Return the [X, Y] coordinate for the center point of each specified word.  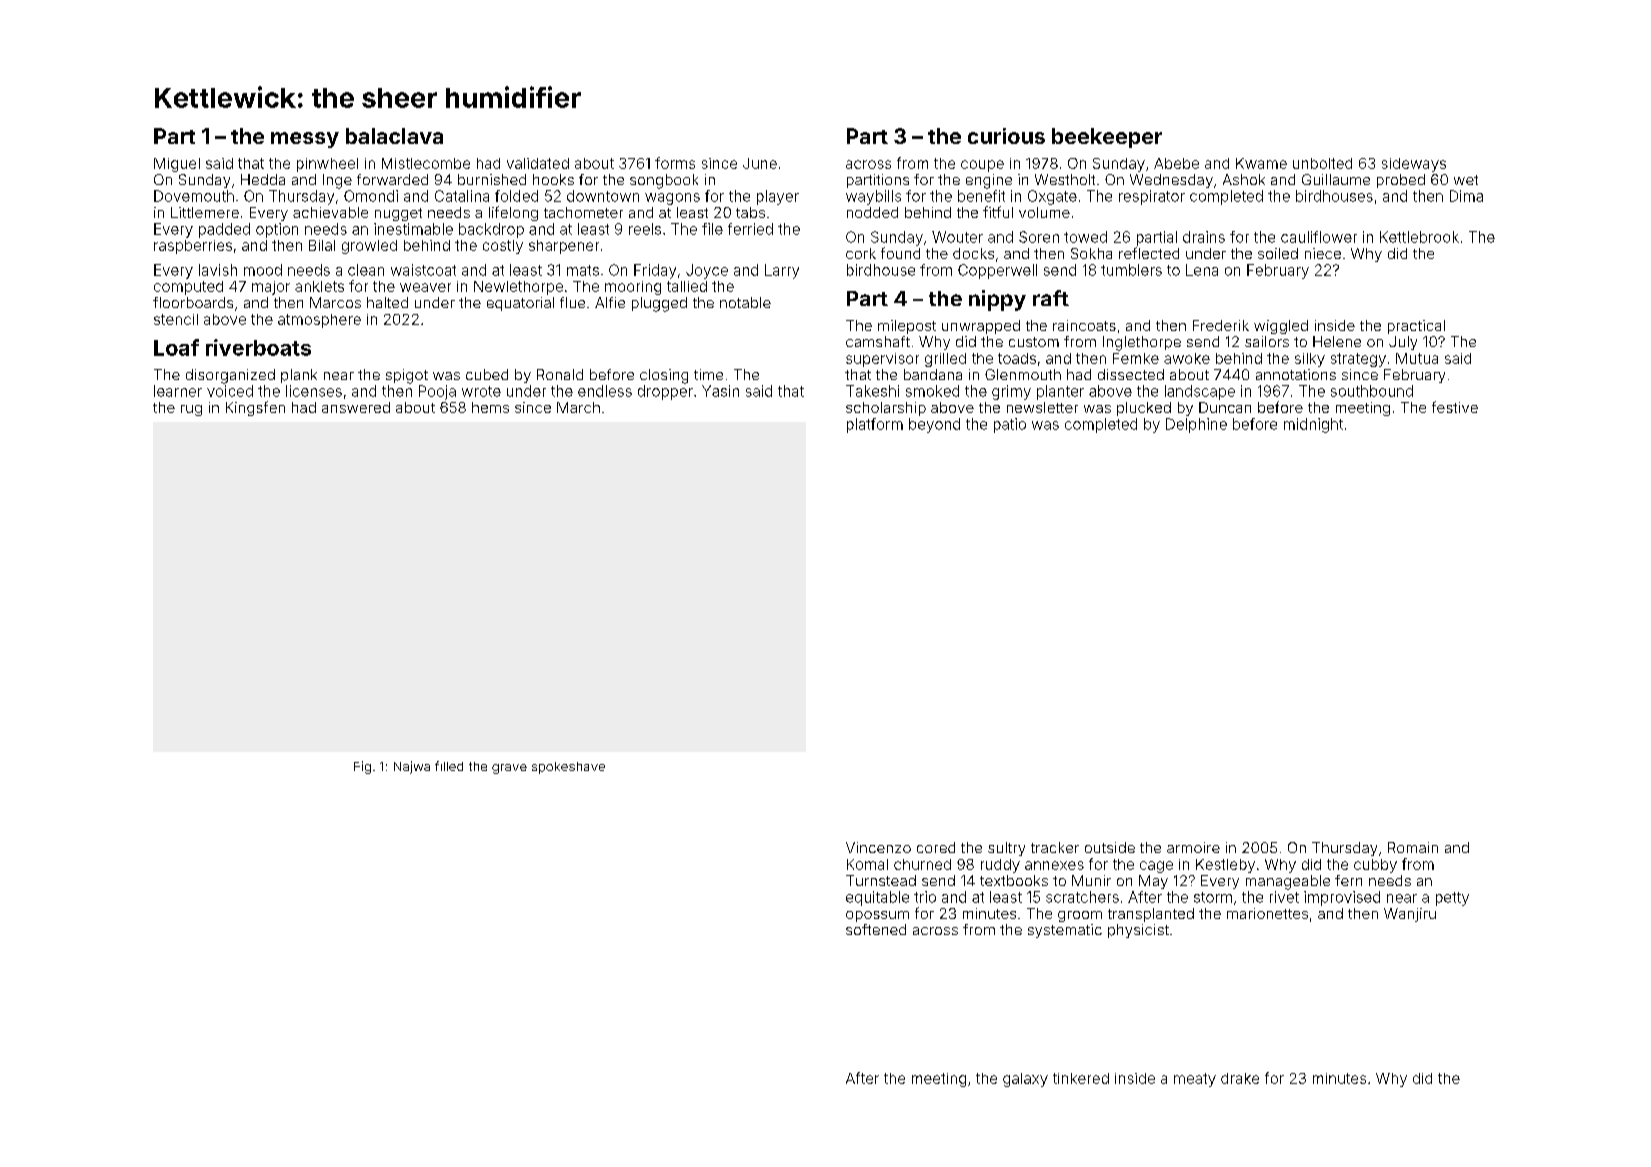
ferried [750, 229]
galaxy [1025, 1080]
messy [305, 140]
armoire [1193, 847]
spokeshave [568, 768]
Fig [362, 767]
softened [876, 929]
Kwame [1261, 163]
